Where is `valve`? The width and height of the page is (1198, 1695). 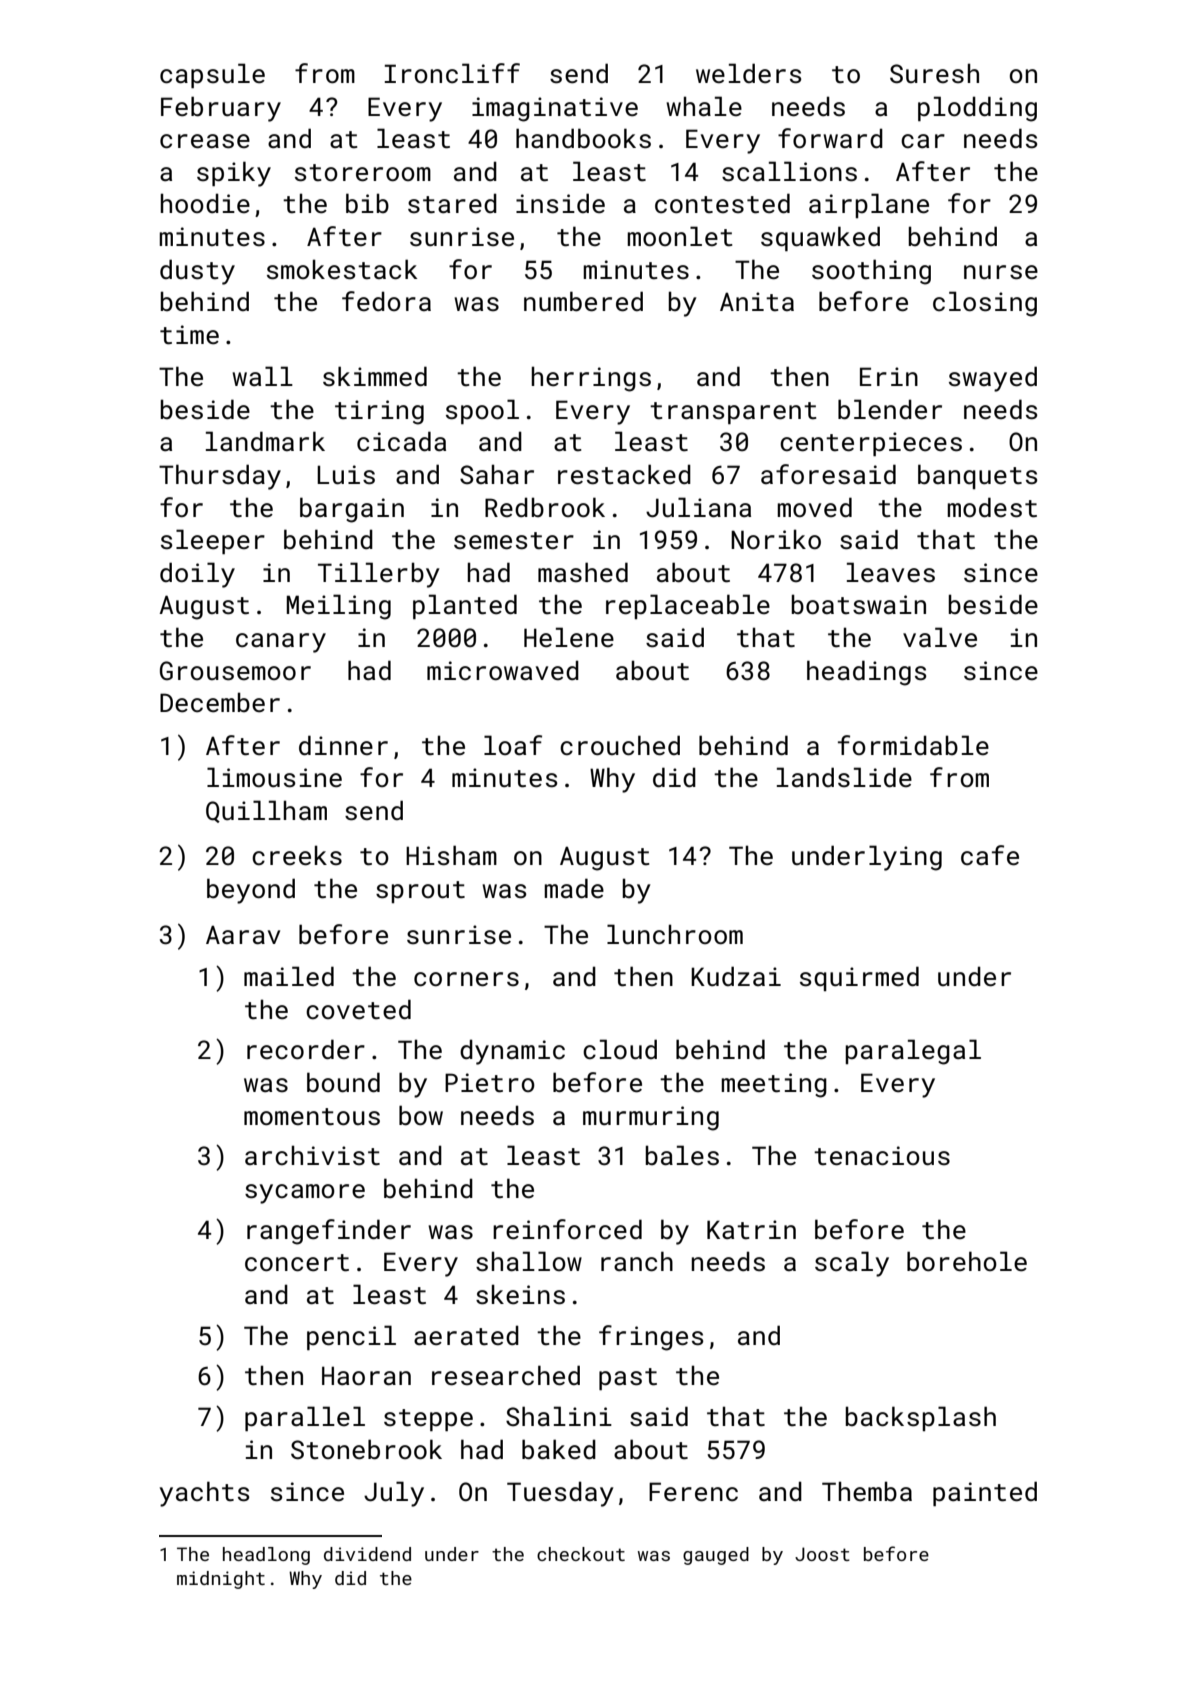
valve is located at coordinates (940, 637).
